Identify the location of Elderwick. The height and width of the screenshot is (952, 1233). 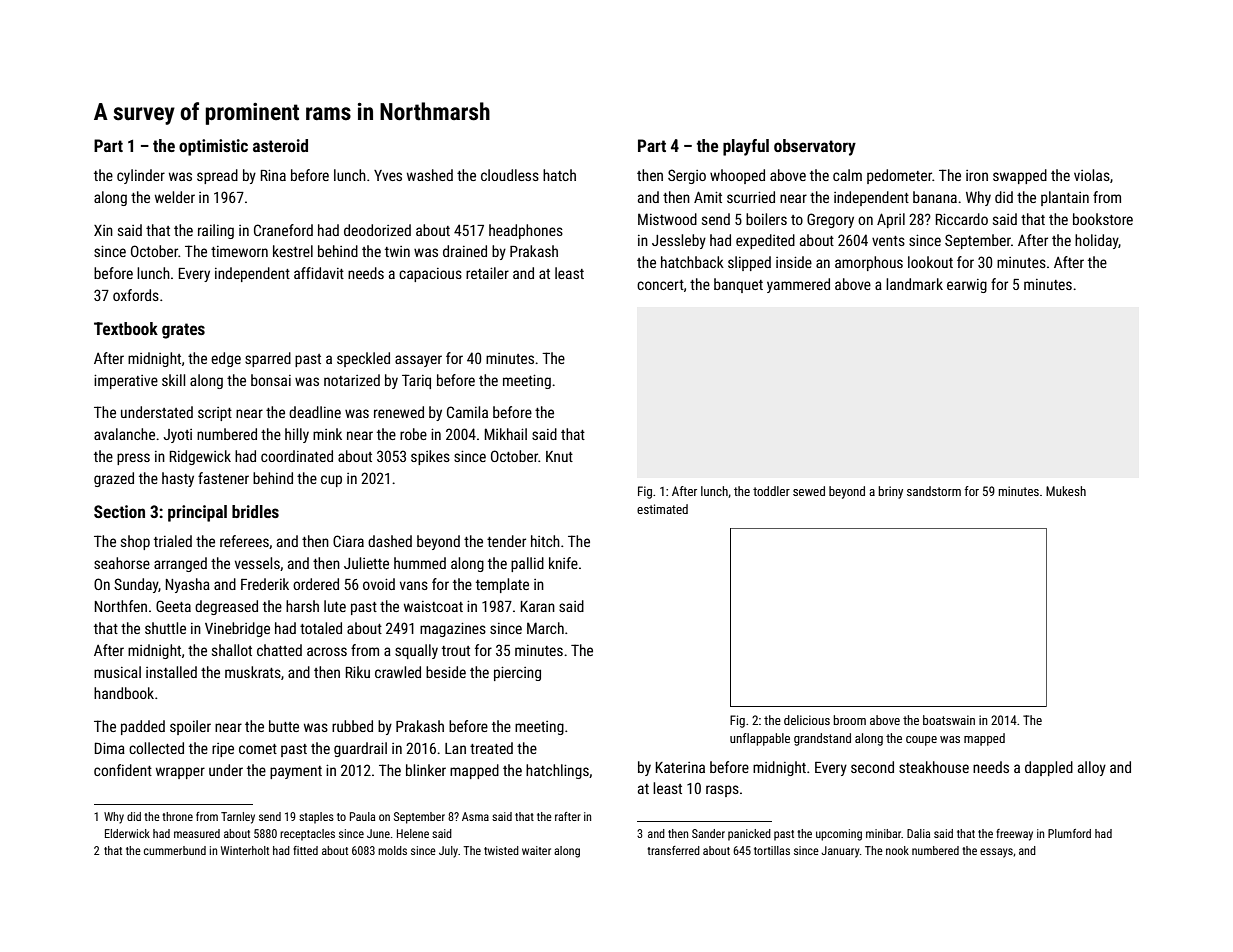
(127, 833).
